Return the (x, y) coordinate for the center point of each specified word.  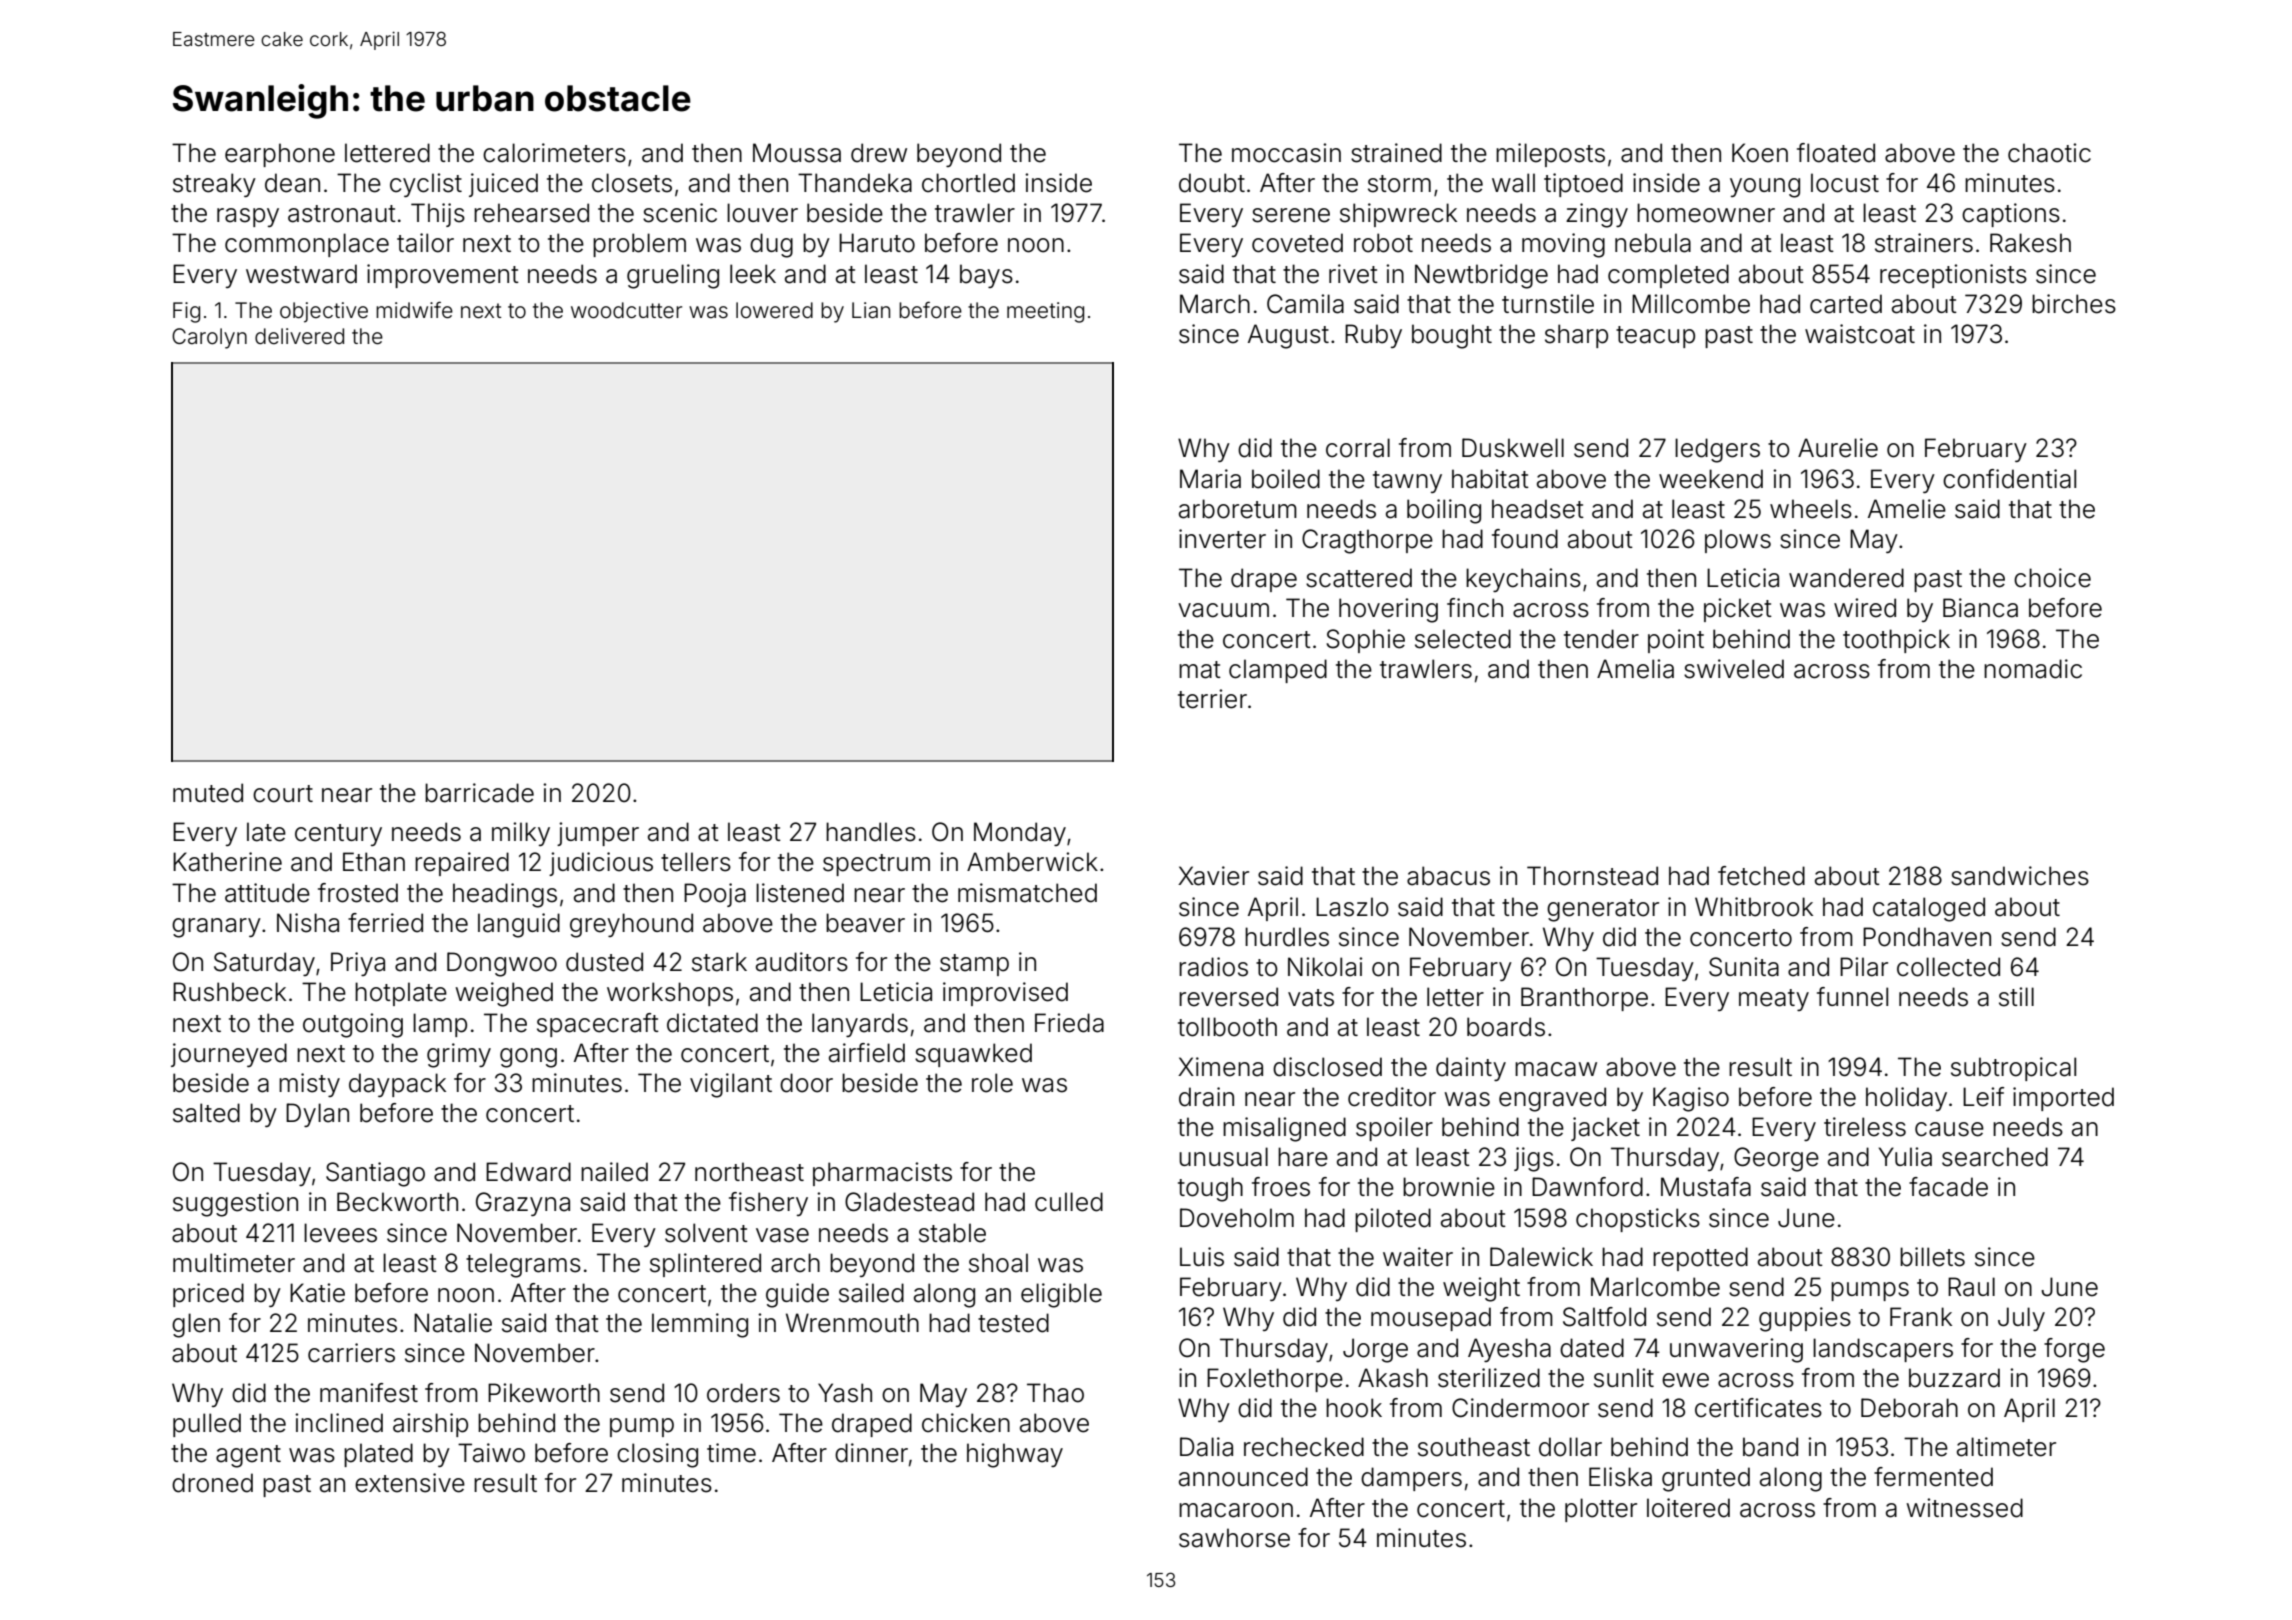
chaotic (2049, 153)
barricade (479, 793)
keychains (1523, 580)
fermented (1933, 1477)
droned (212, 1483)
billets (1932, 1257)
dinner (871, 1453)
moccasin (1286, 153)
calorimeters (554, 153)
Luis (1202, 1257)
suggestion (235, 1204)
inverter (1222, 539)
